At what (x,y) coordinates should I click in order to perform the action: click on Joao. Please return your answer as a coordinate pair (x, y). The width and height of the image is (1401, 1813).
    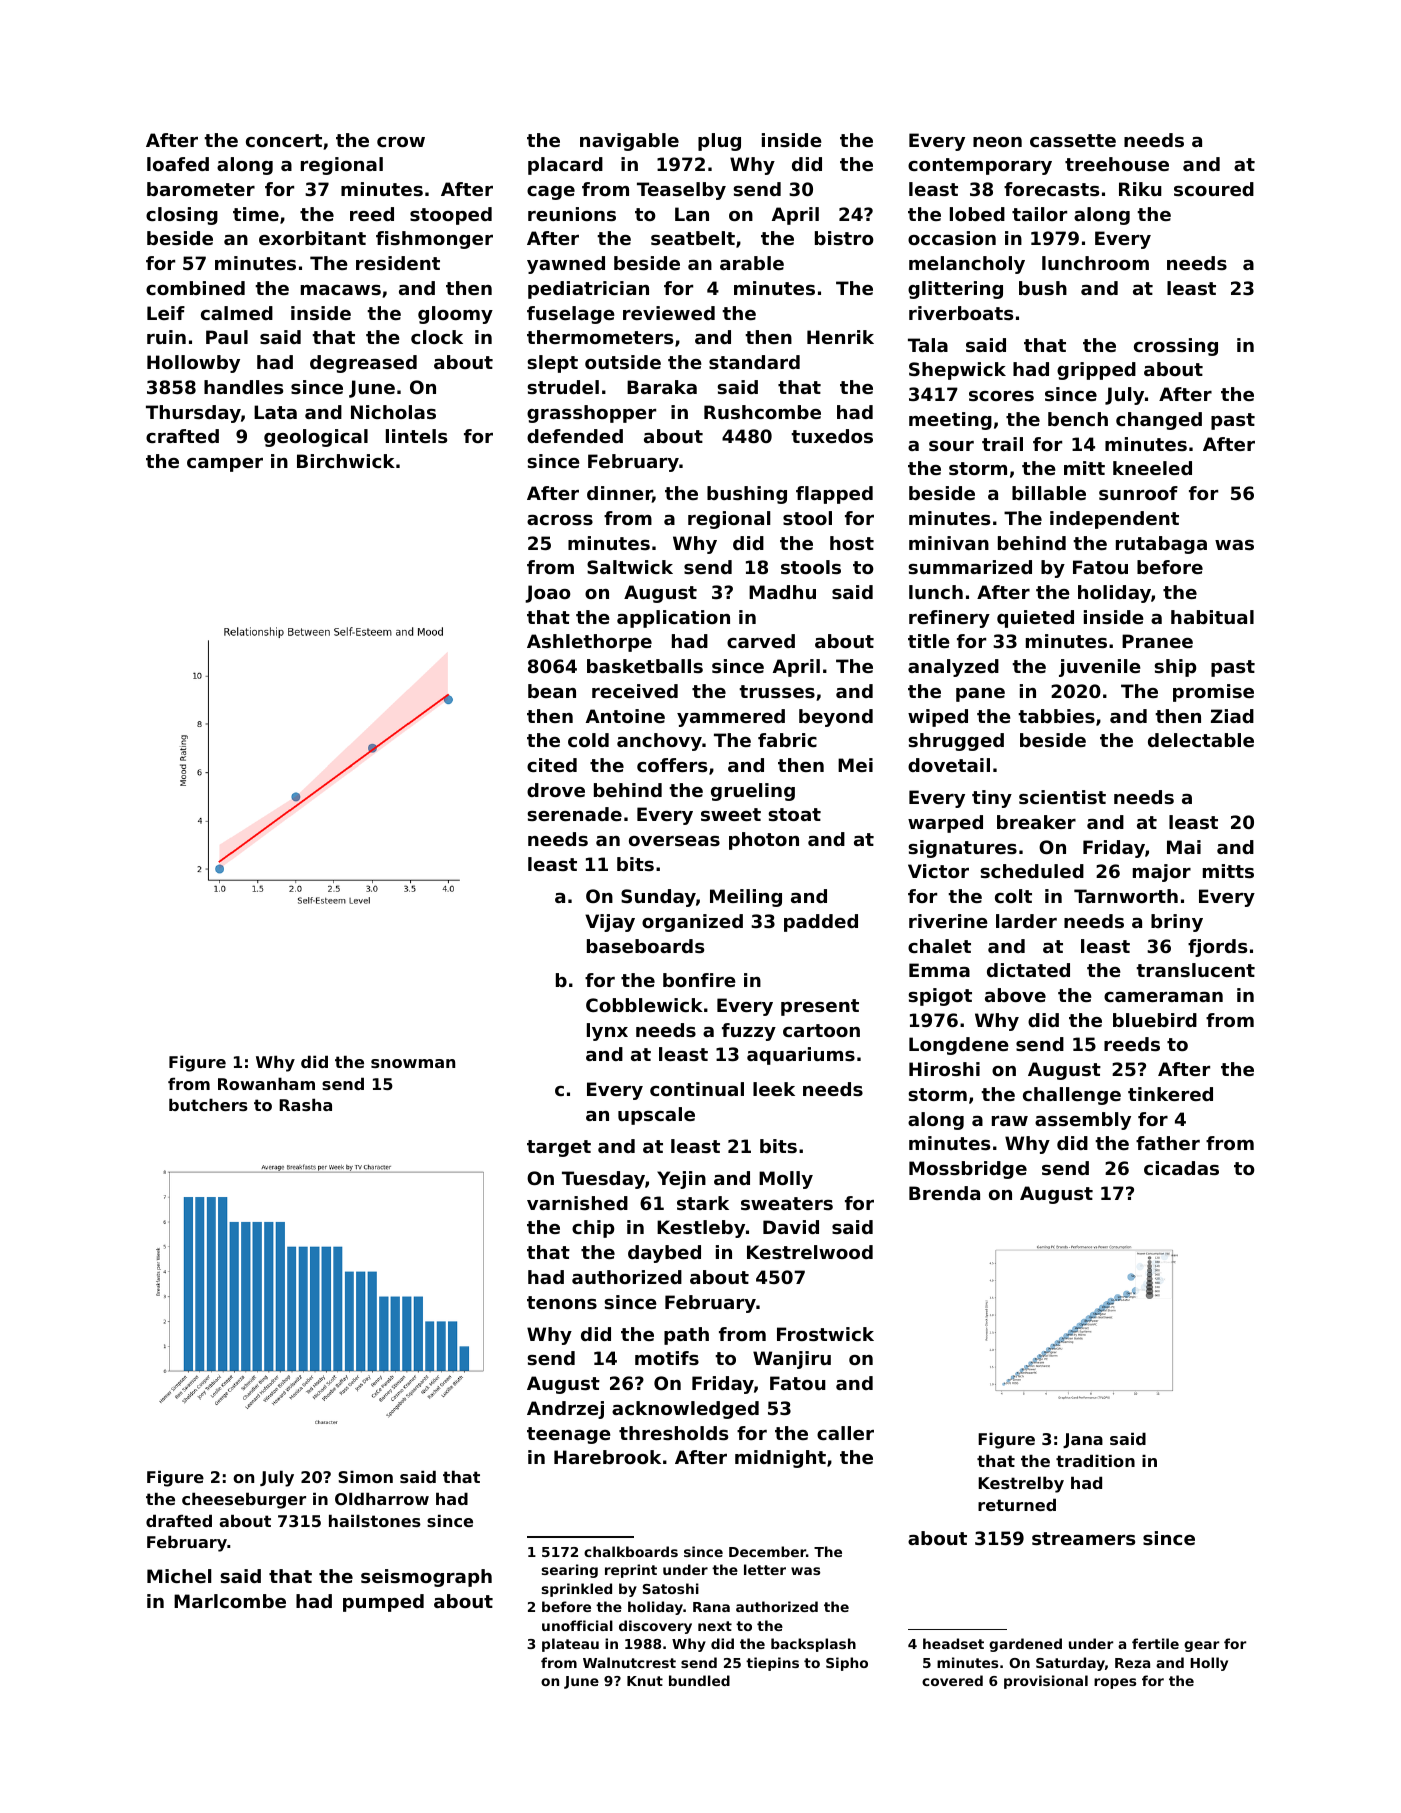
    Looking at the image, I should click on (548, 594).
